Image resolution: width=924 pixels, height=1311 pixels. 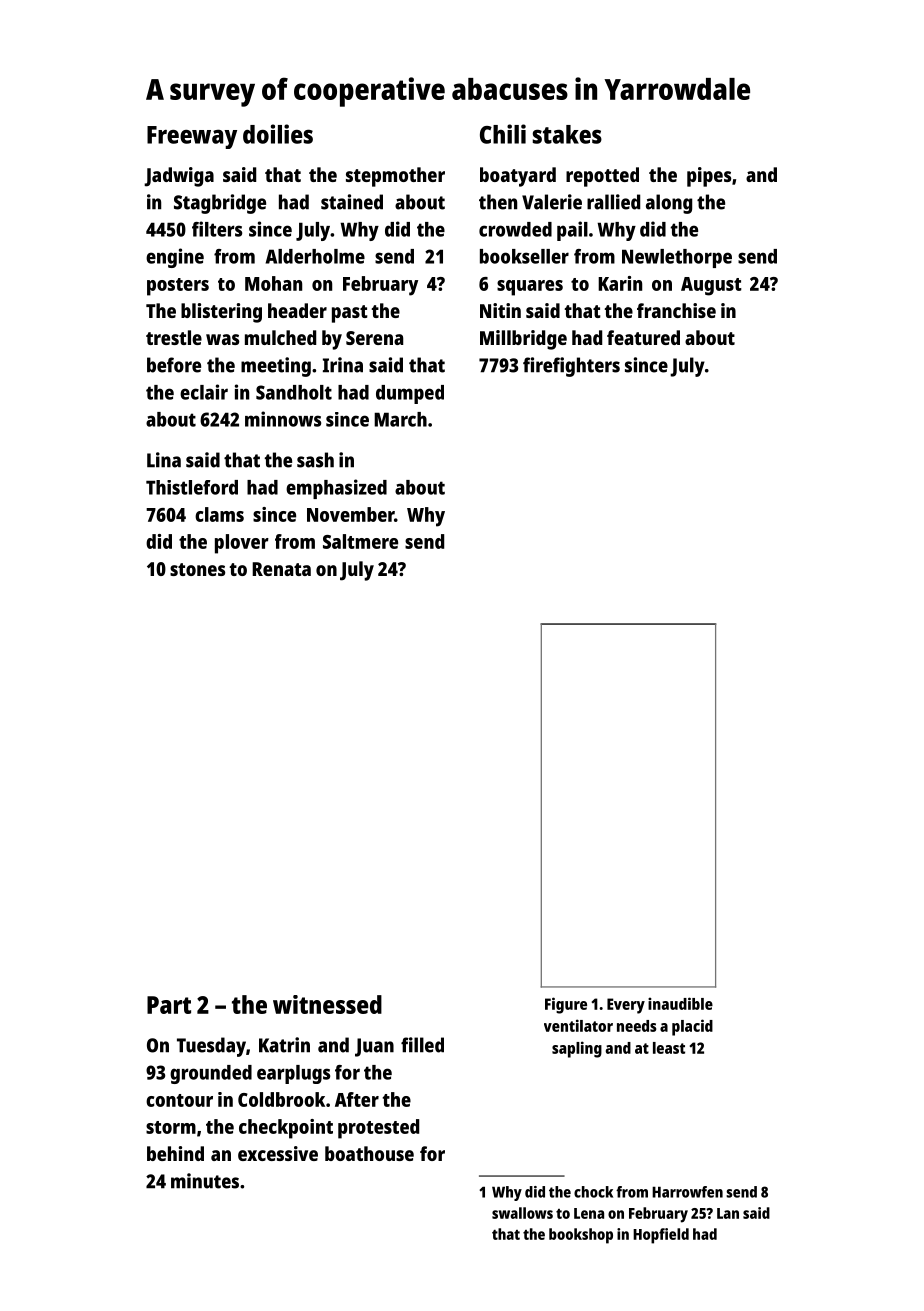 What do you see at coordinates (626, 1006) in the page?
I see `Every` at bounding box center [626, 1006].
